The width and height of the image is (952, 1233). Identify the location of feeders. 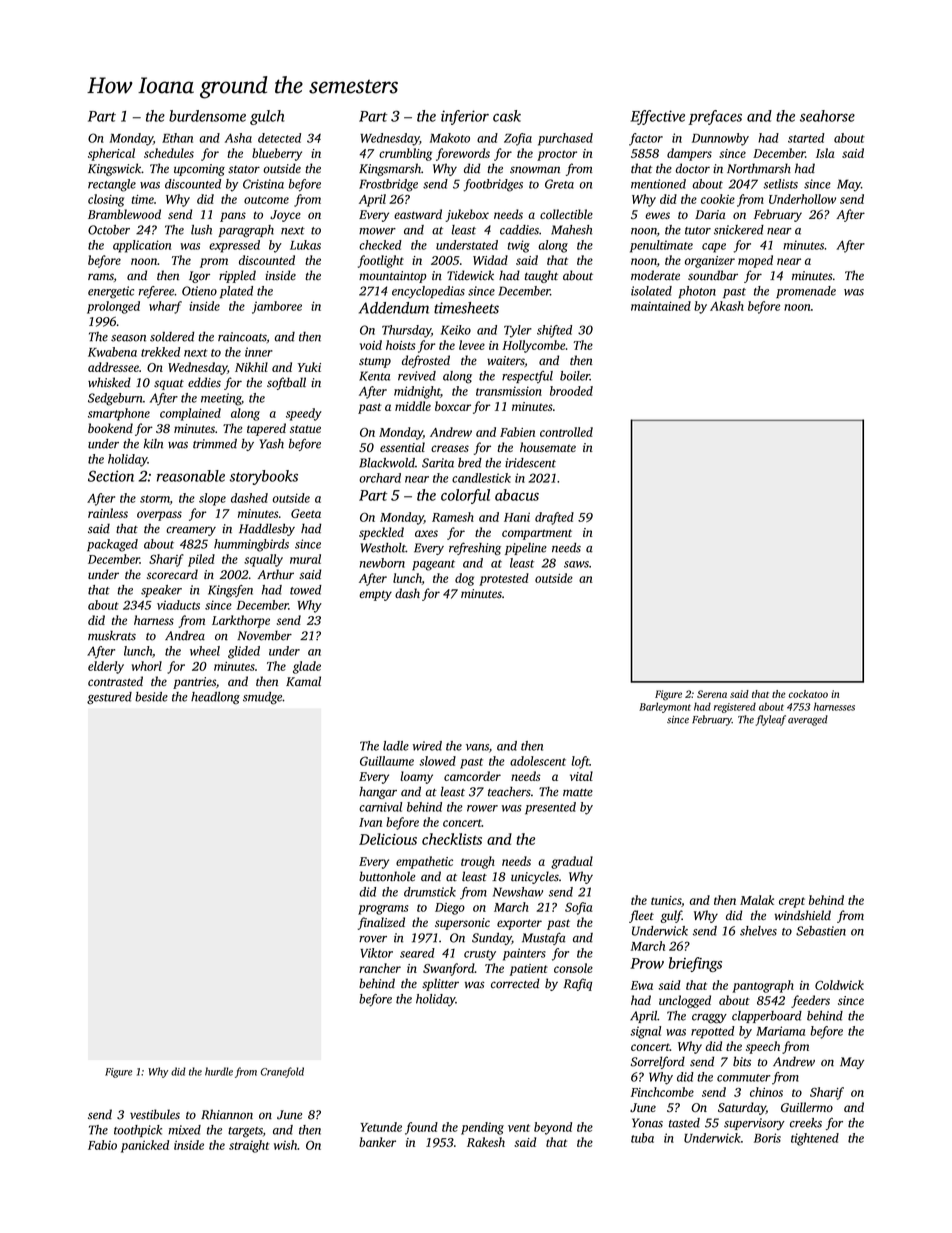
(810, 1001).
